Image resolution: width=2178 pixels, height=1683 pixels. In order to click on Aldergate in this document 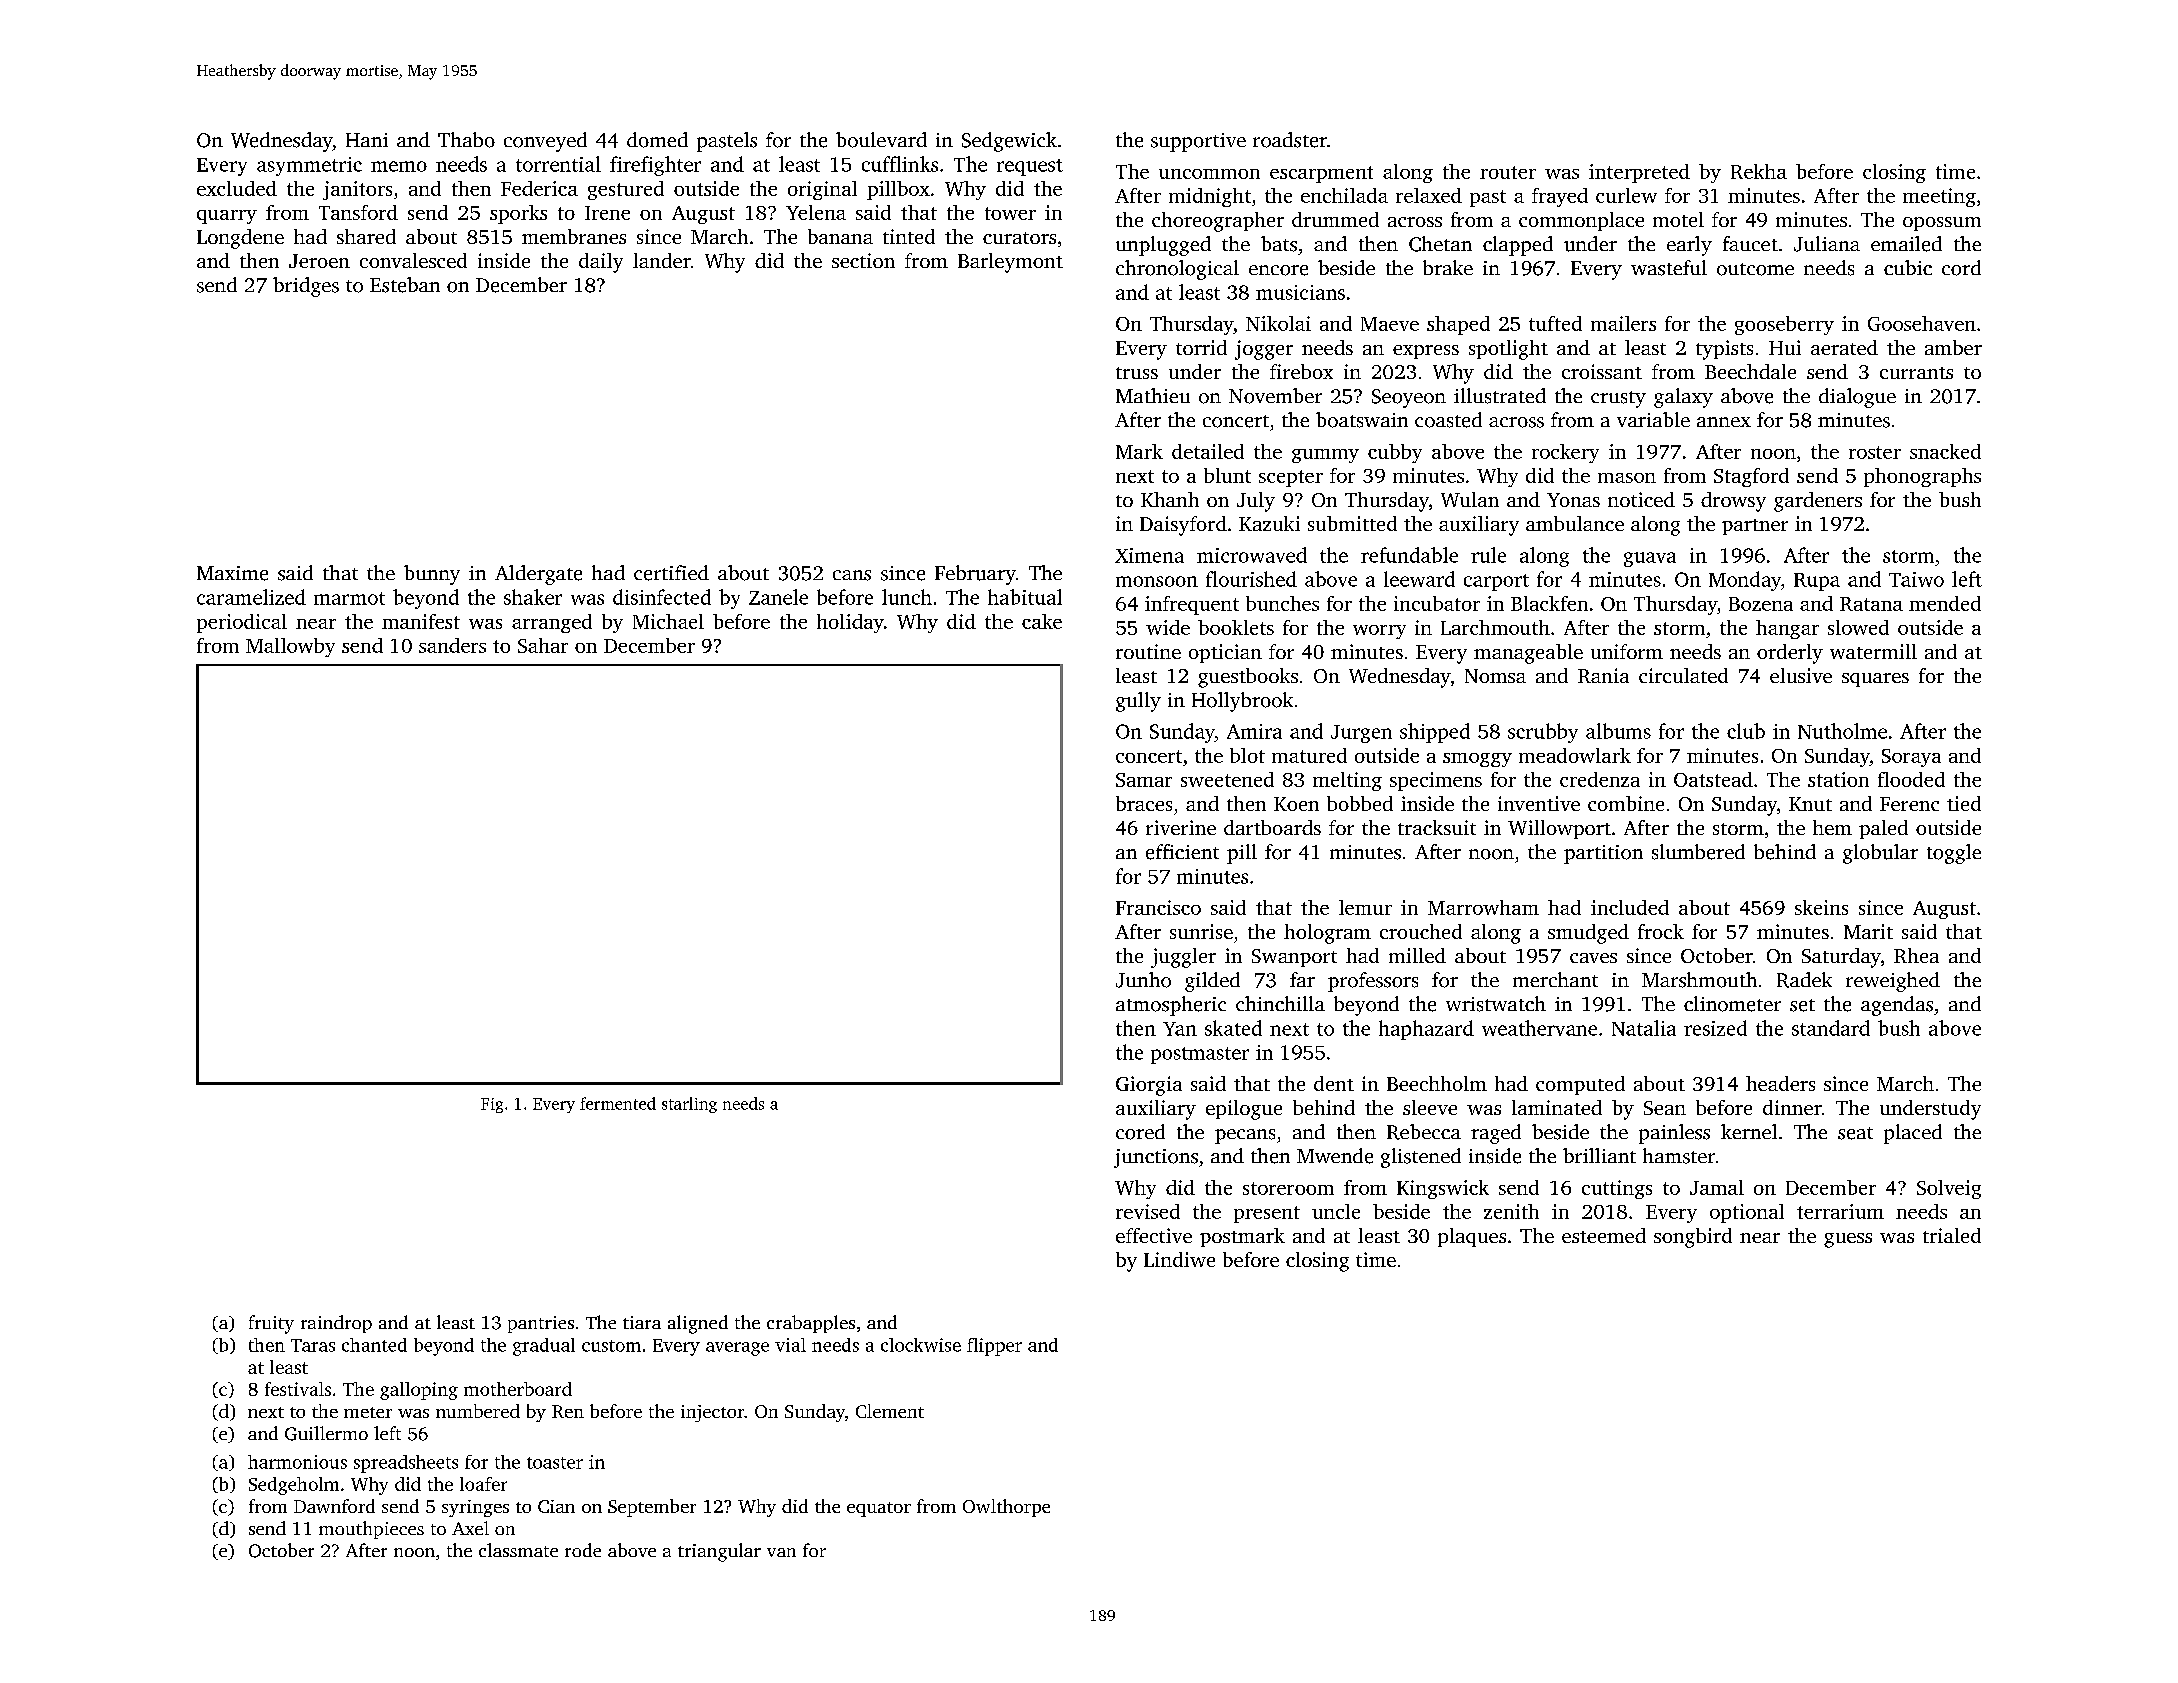, I will do `click(538, 575)`.
